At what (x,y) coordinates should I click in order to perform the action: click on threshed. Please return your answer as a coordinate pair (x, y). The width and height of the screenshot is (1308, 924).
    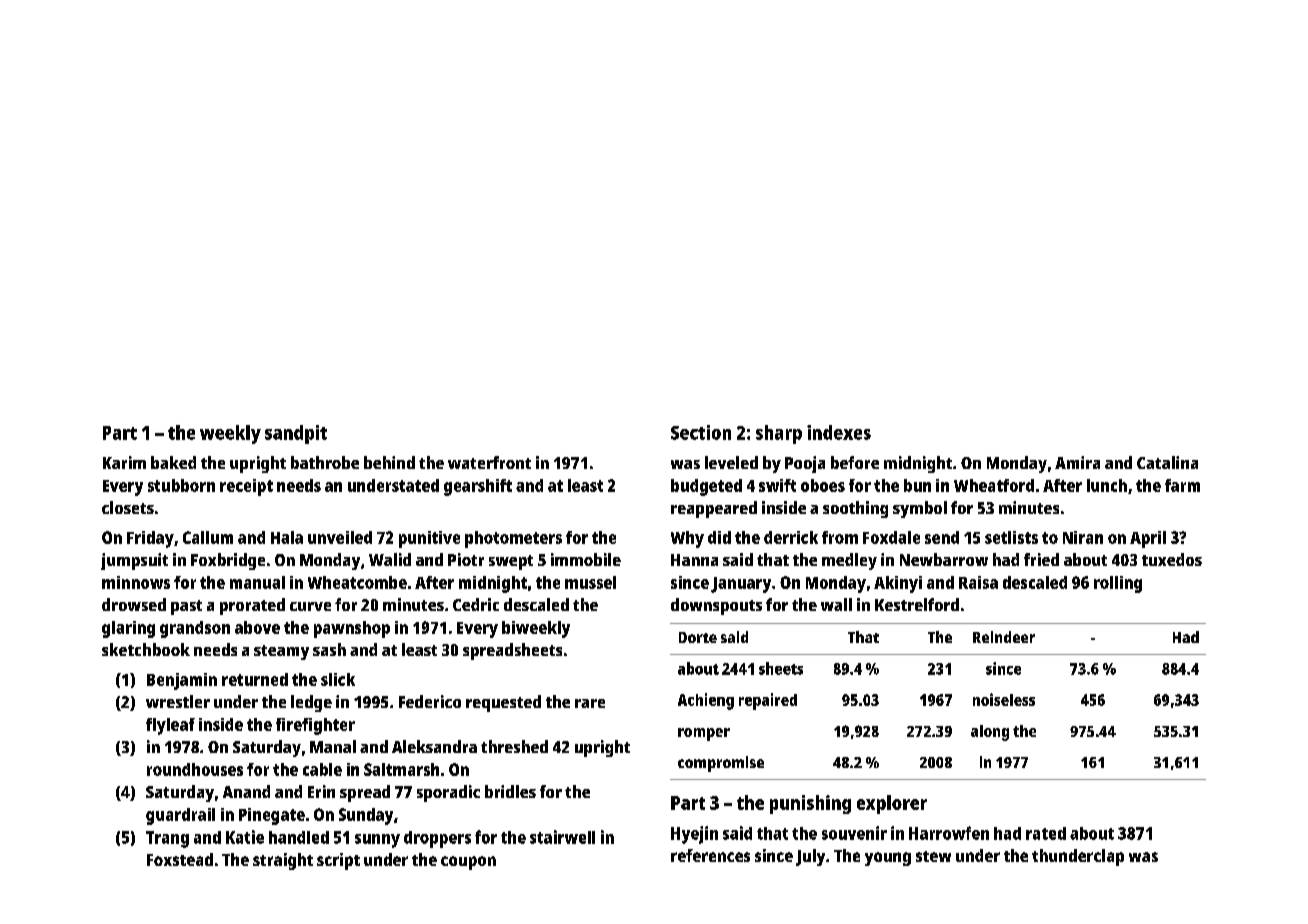
    Looking at the image, I should click on (514, 746).
